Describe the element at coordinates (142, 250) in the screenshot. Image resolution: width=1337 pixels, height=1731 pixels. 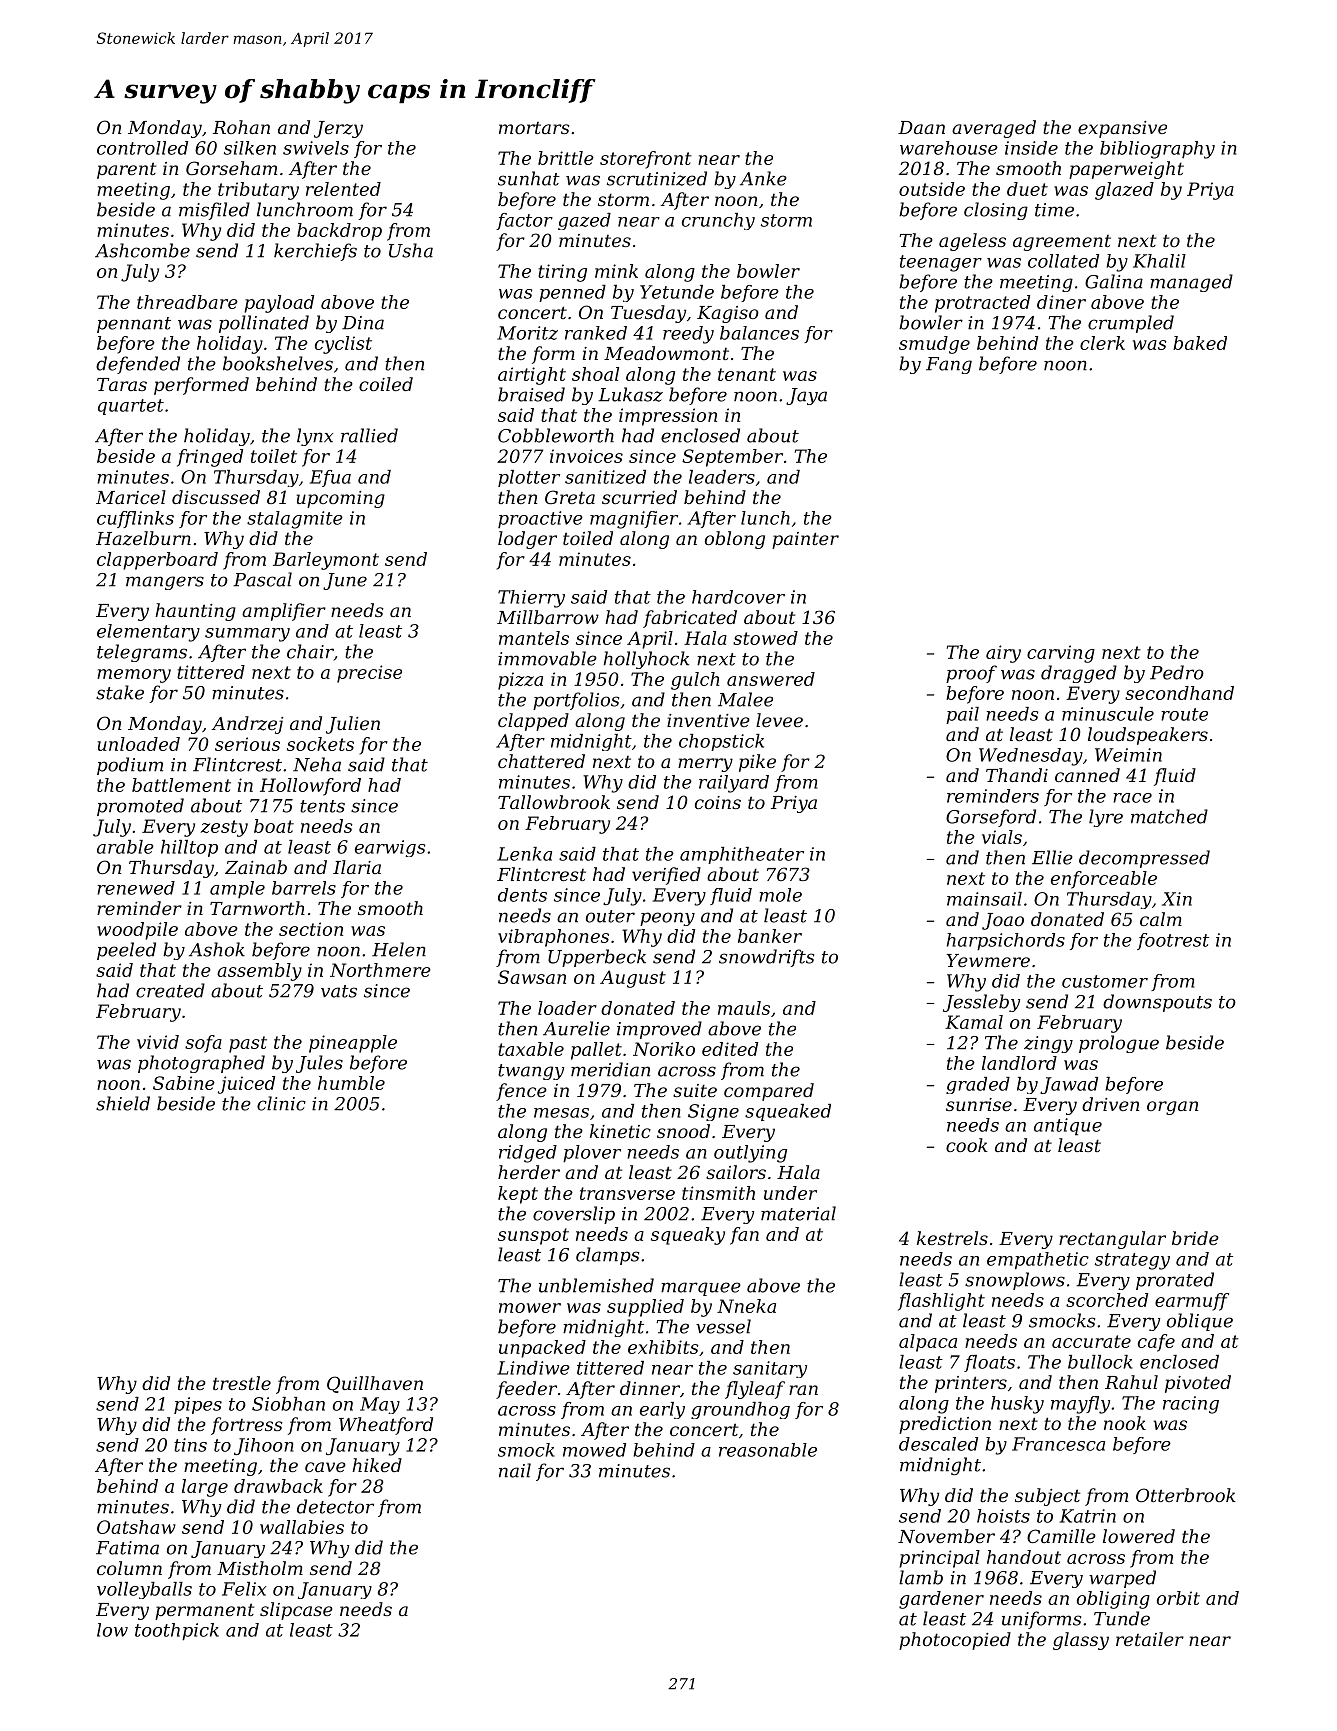
I see `Ashcombe` at that location.
